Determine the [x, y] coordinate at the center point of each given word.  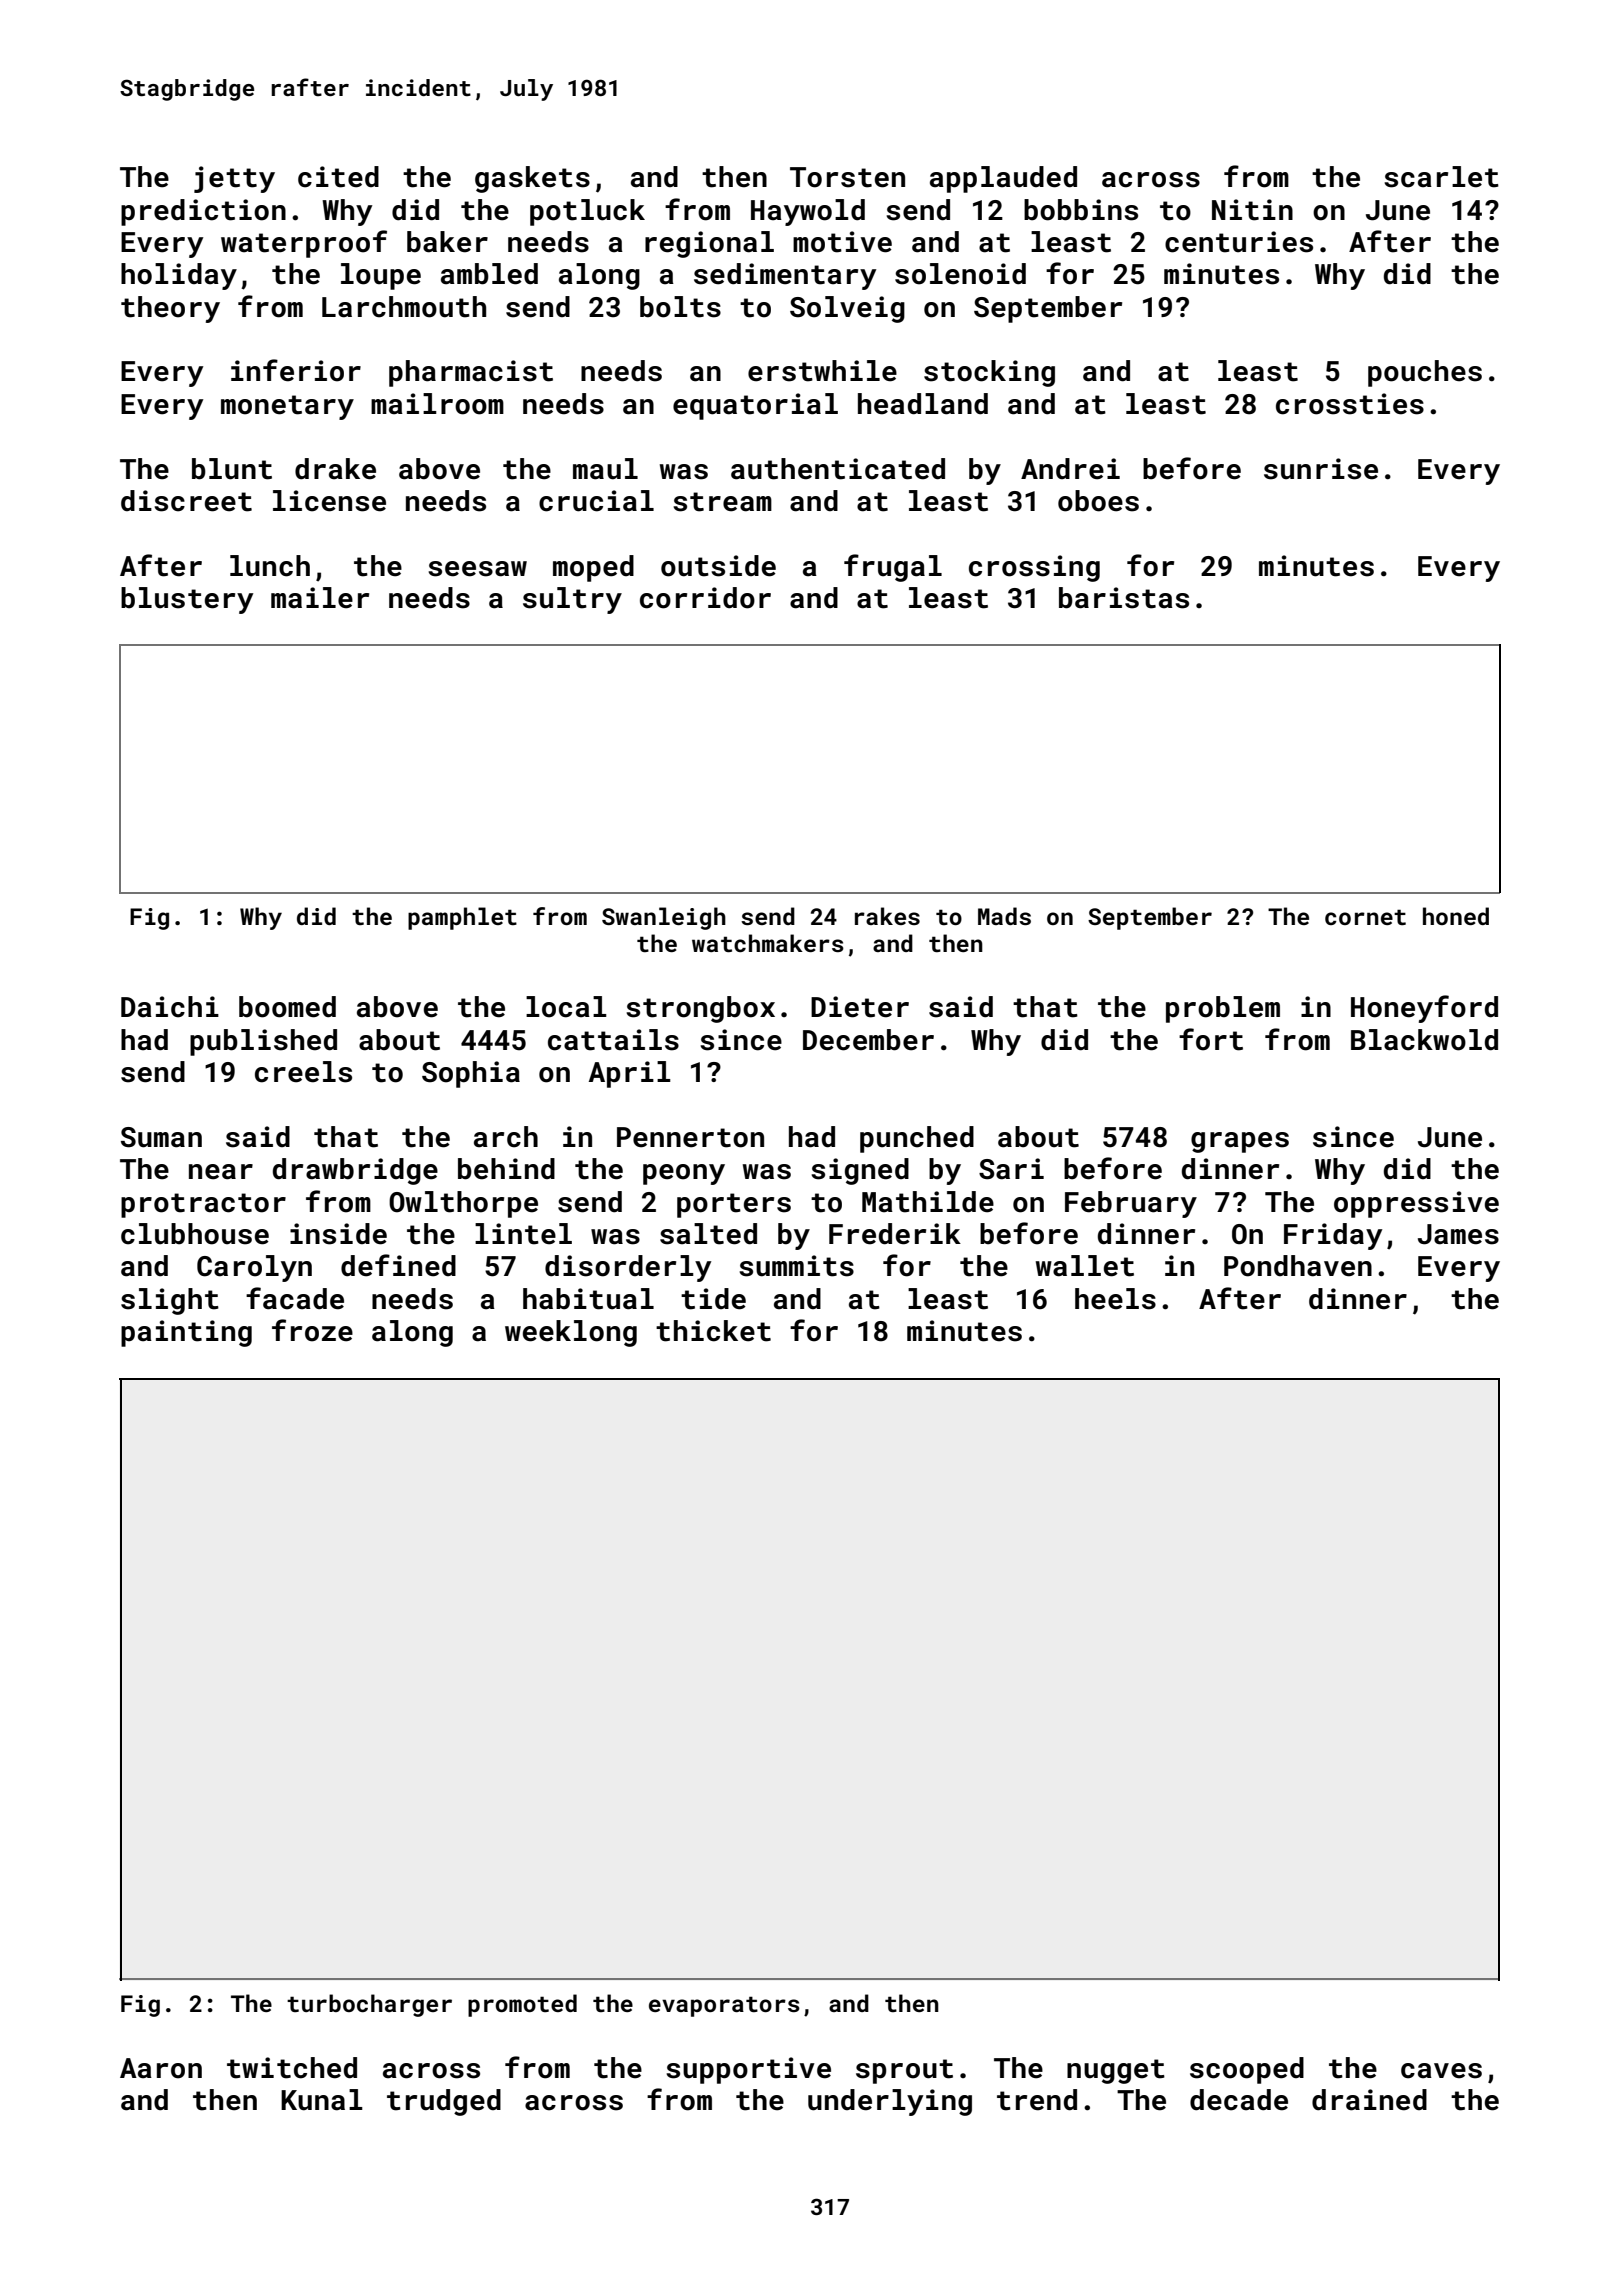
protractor [203, 1205]
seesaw [477, 569]
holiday [179, 276]
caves [1441, 2071]
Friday [1333, 1236]
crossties [1350, 404]
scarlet [1441, 177]
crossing [1034, 568]
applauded [1003, 179]
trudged [444, 2102]
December [868, 1040]
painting [186, 1333]
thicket [713, 1331]
